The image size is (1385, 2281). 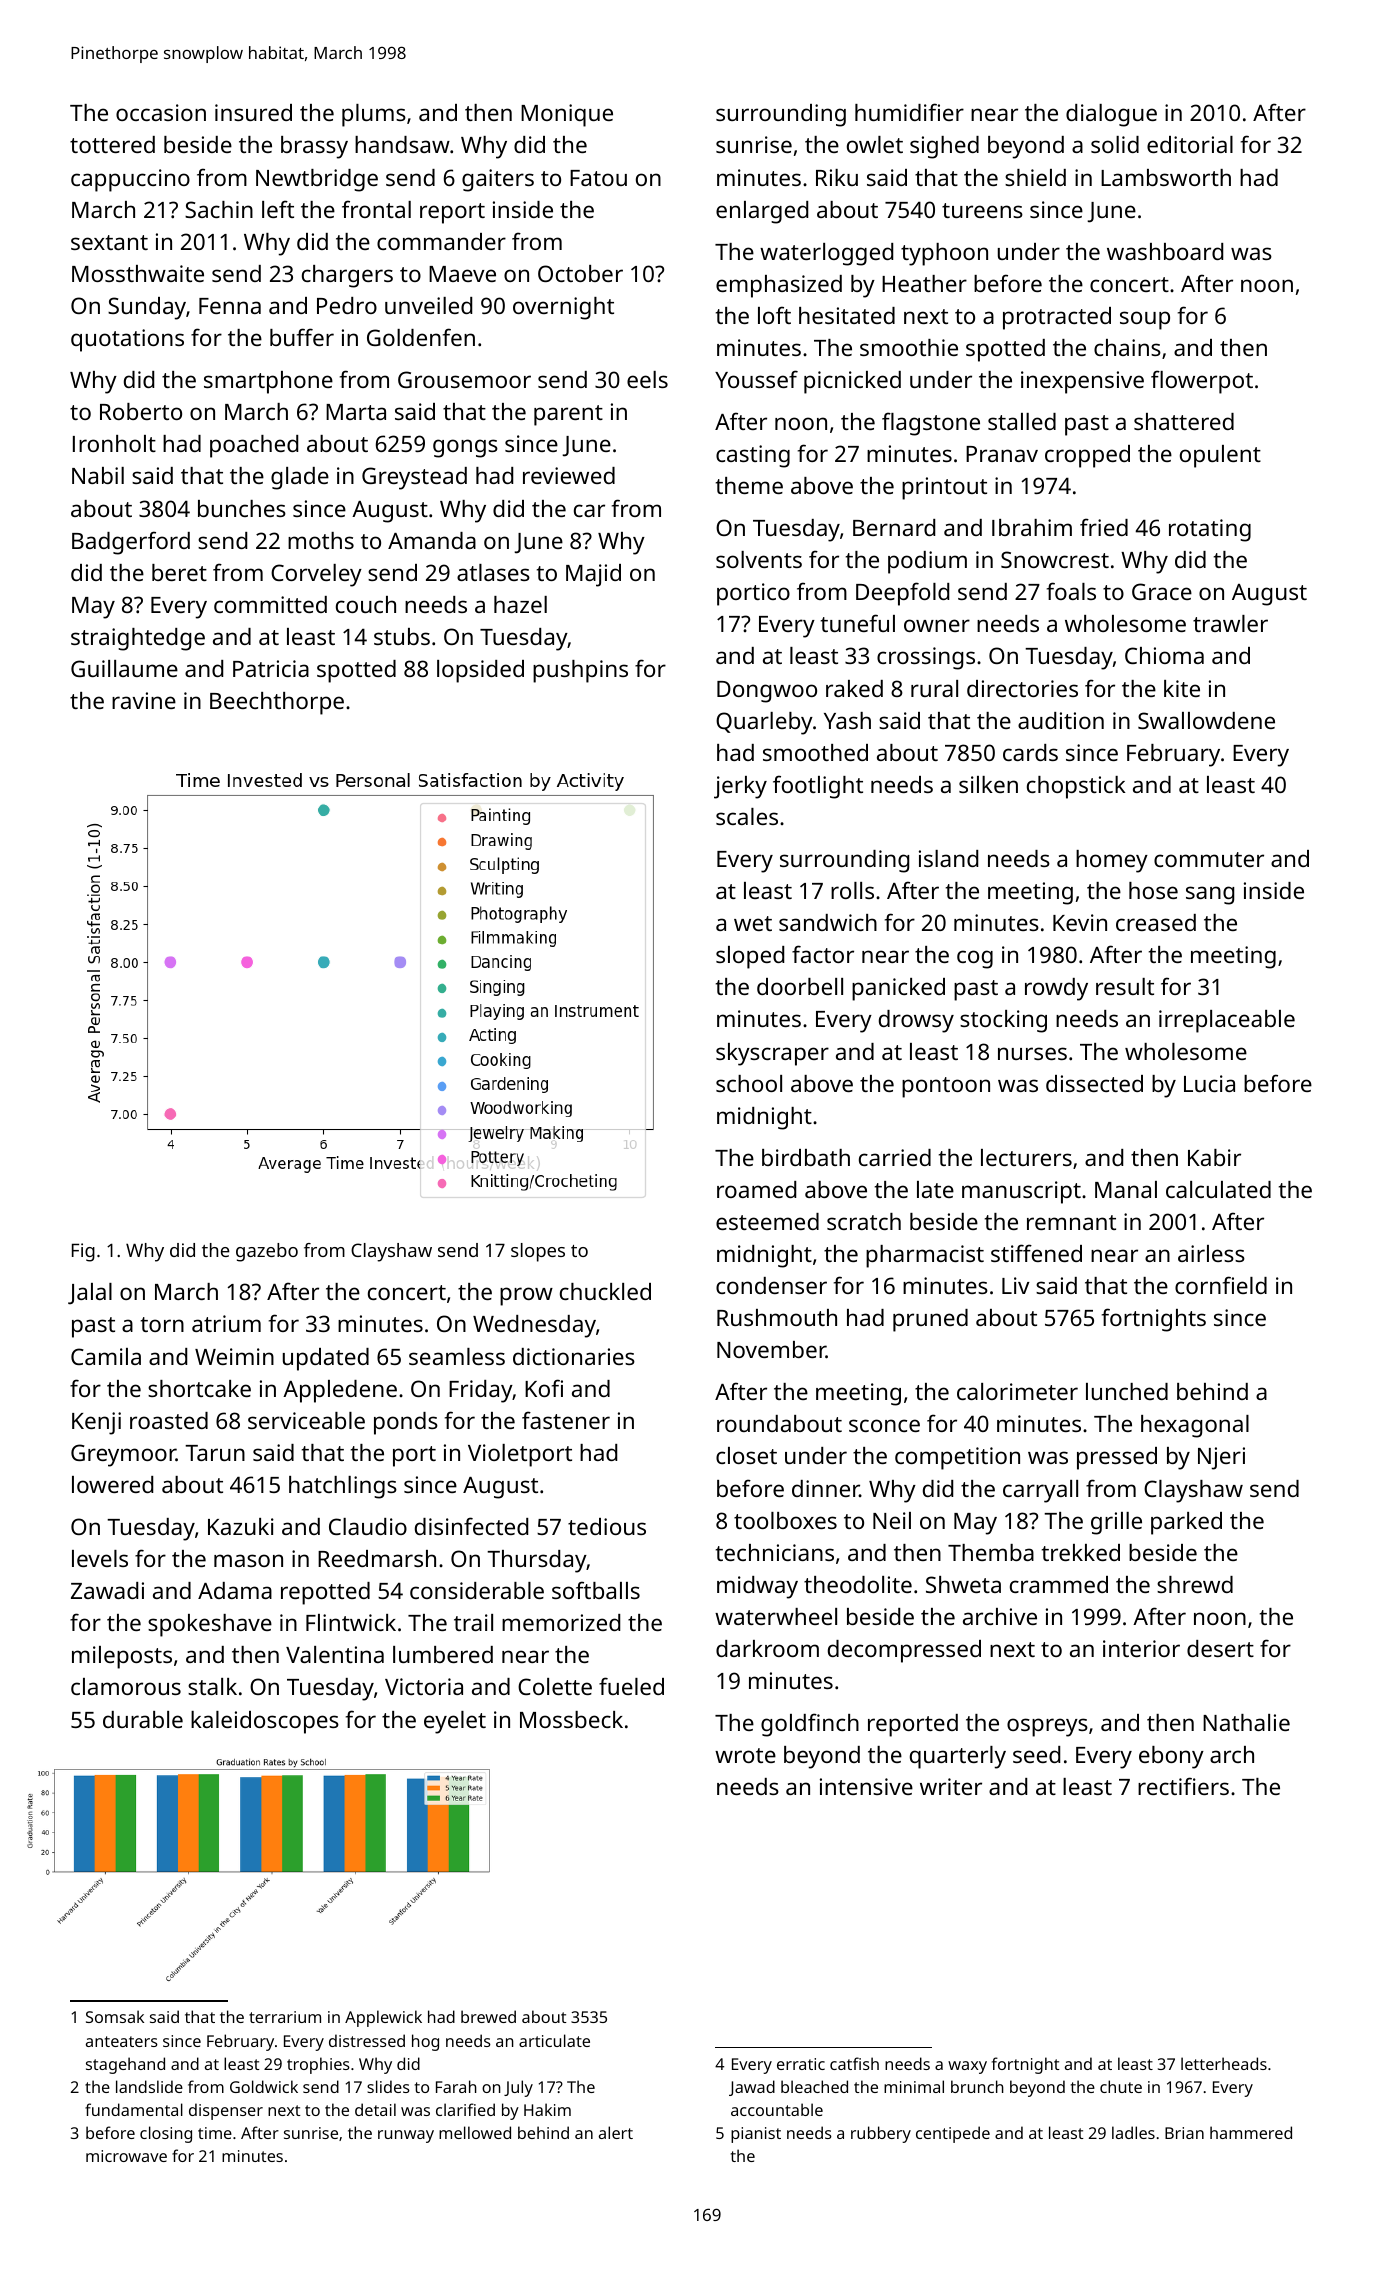 What do you see at coordinates (126, 2156) in the page?
I see `microwave` at bounding box center [126, 2156].
